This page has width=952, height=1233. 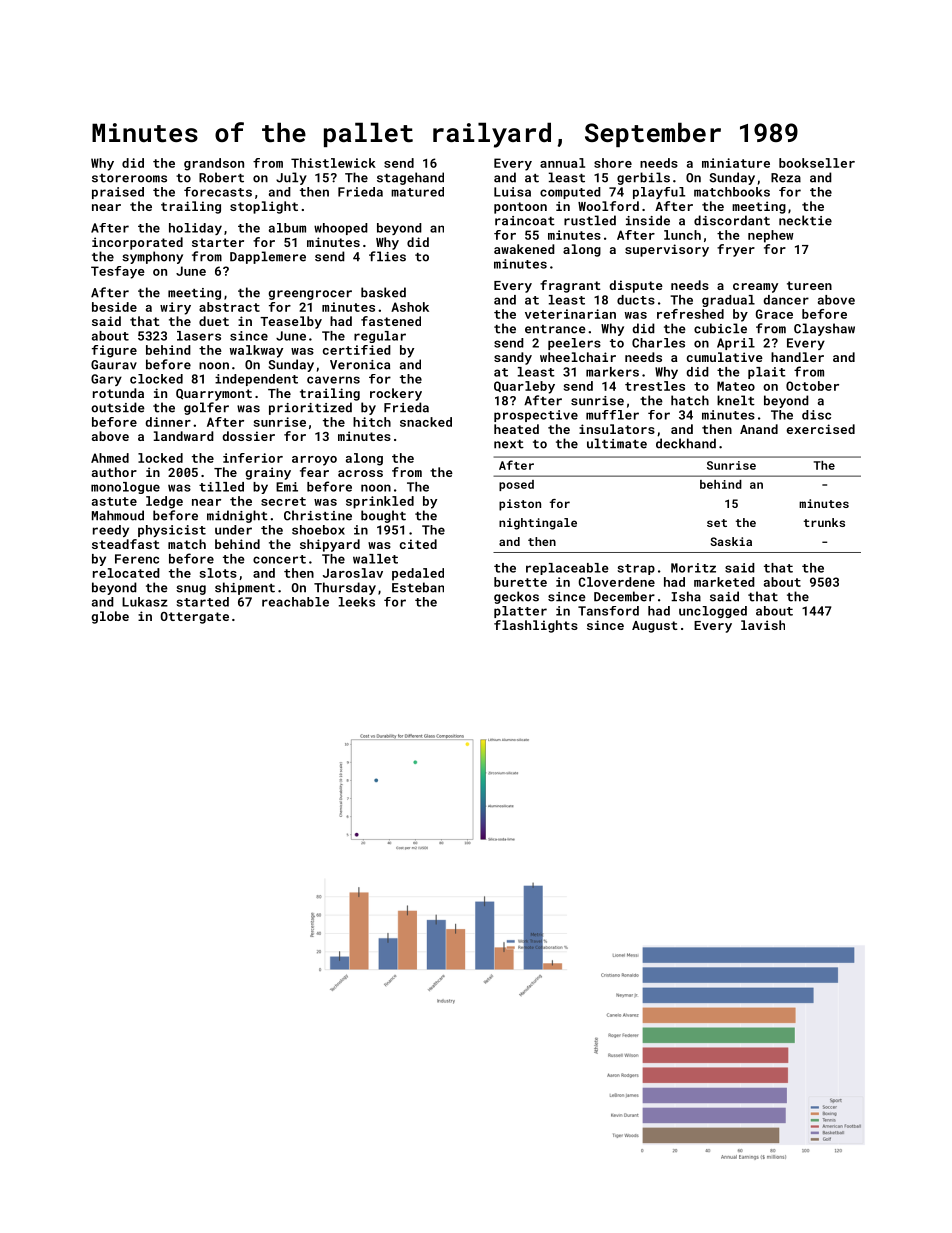 What do you see at coordinates (809, 285) in the page?
I see `tureen` at bounding box center [809, 285].
